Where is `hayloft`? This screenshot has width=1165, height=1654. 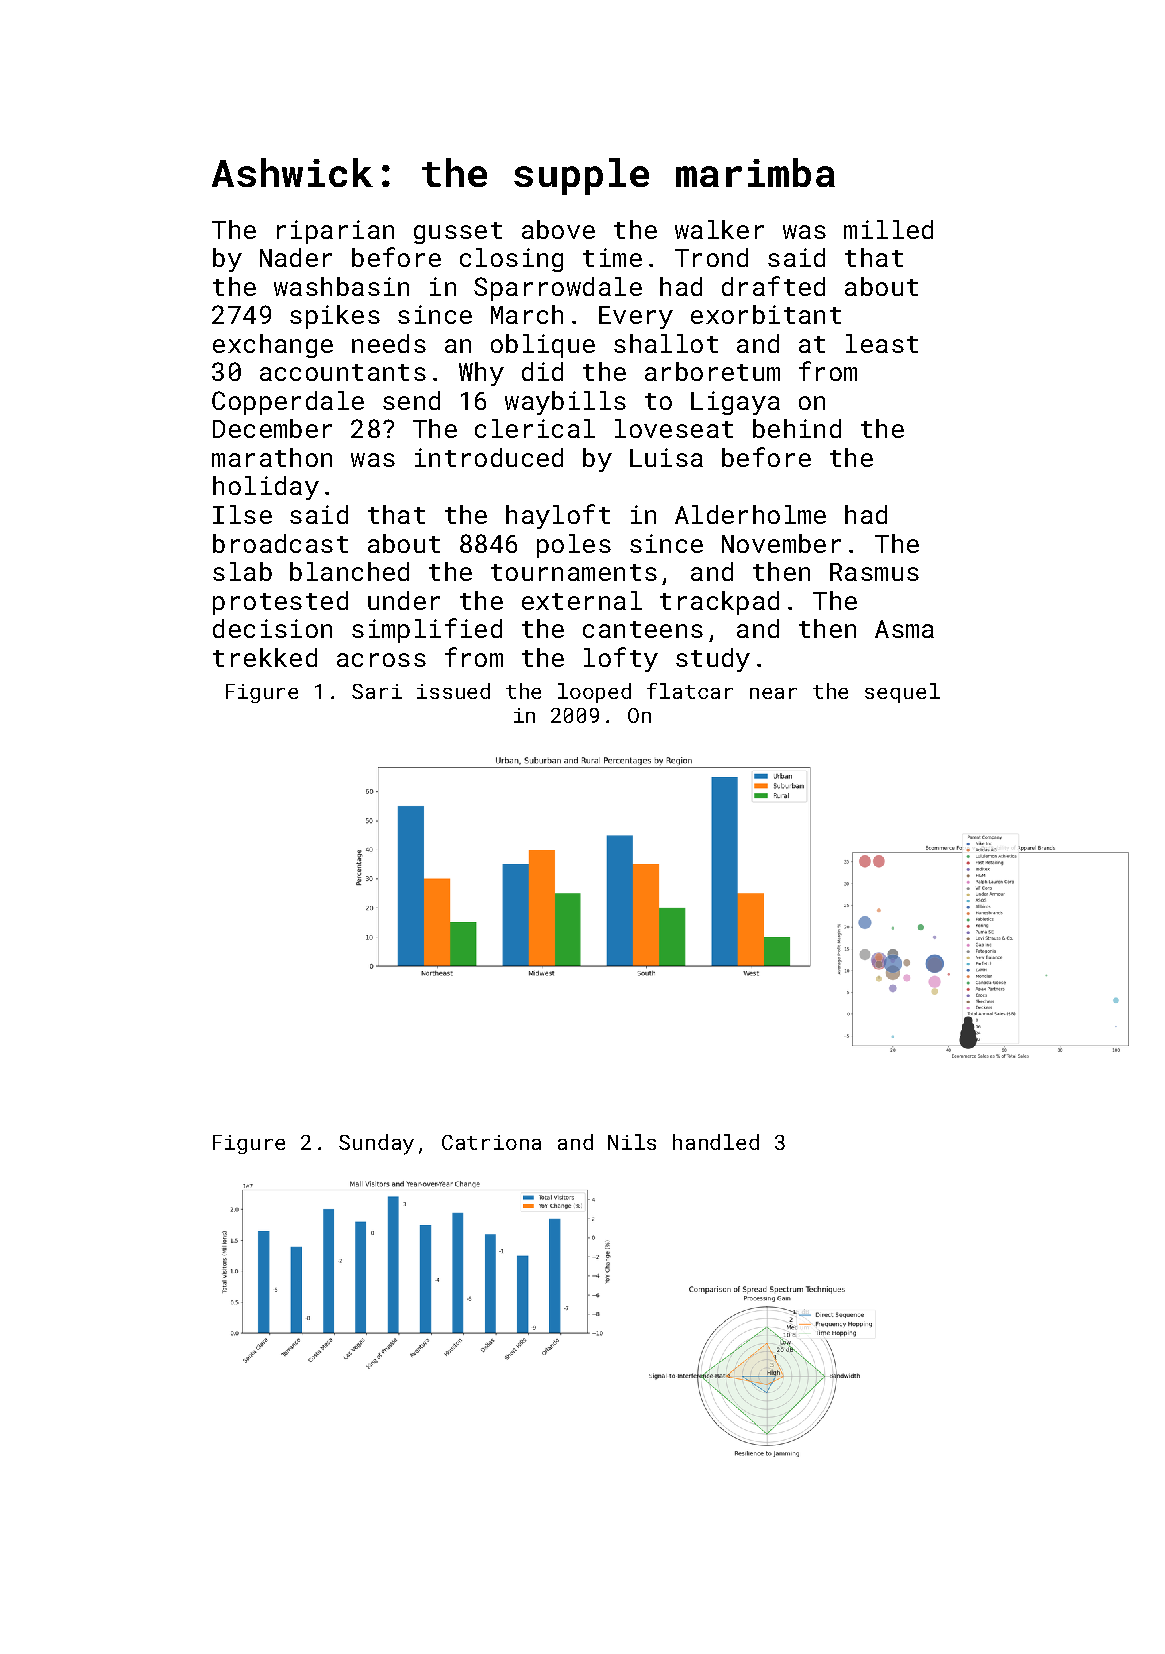
hayloft is located at coordinates (558, 516).
